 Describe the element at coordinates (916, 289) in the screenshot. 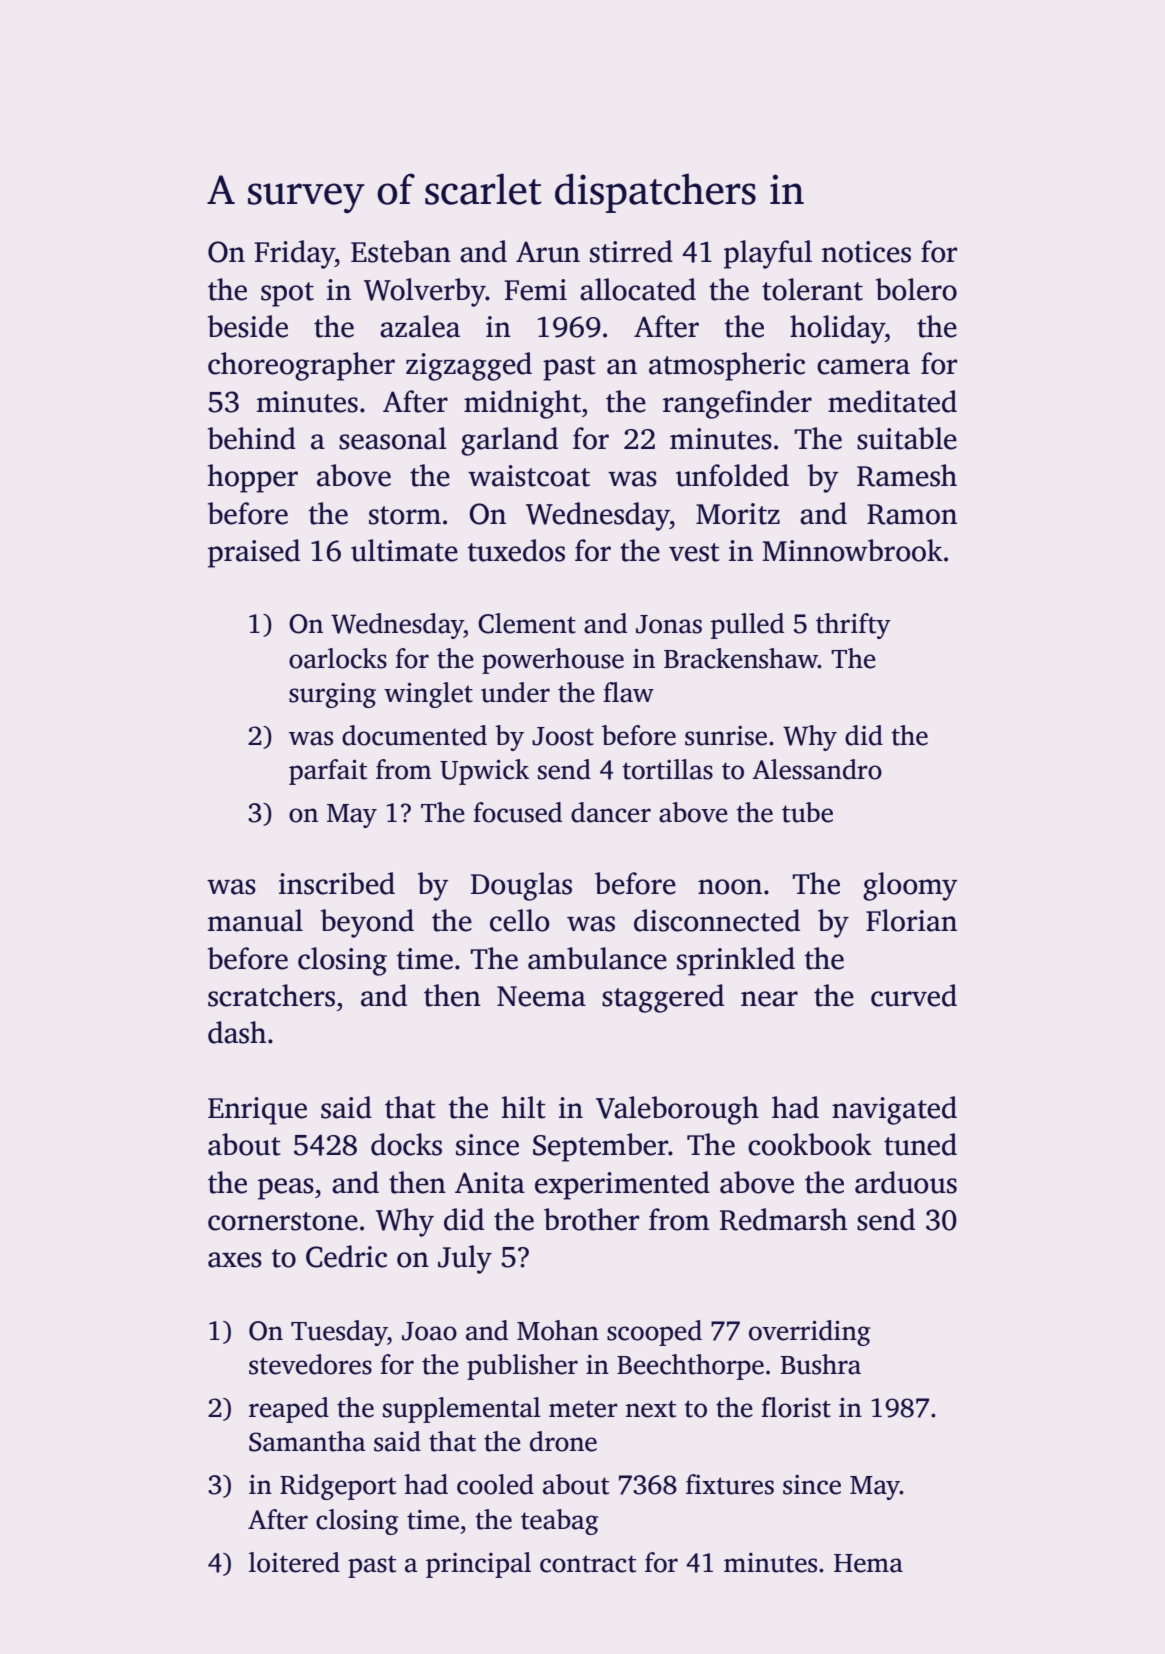

I see `bolero` at that location.
